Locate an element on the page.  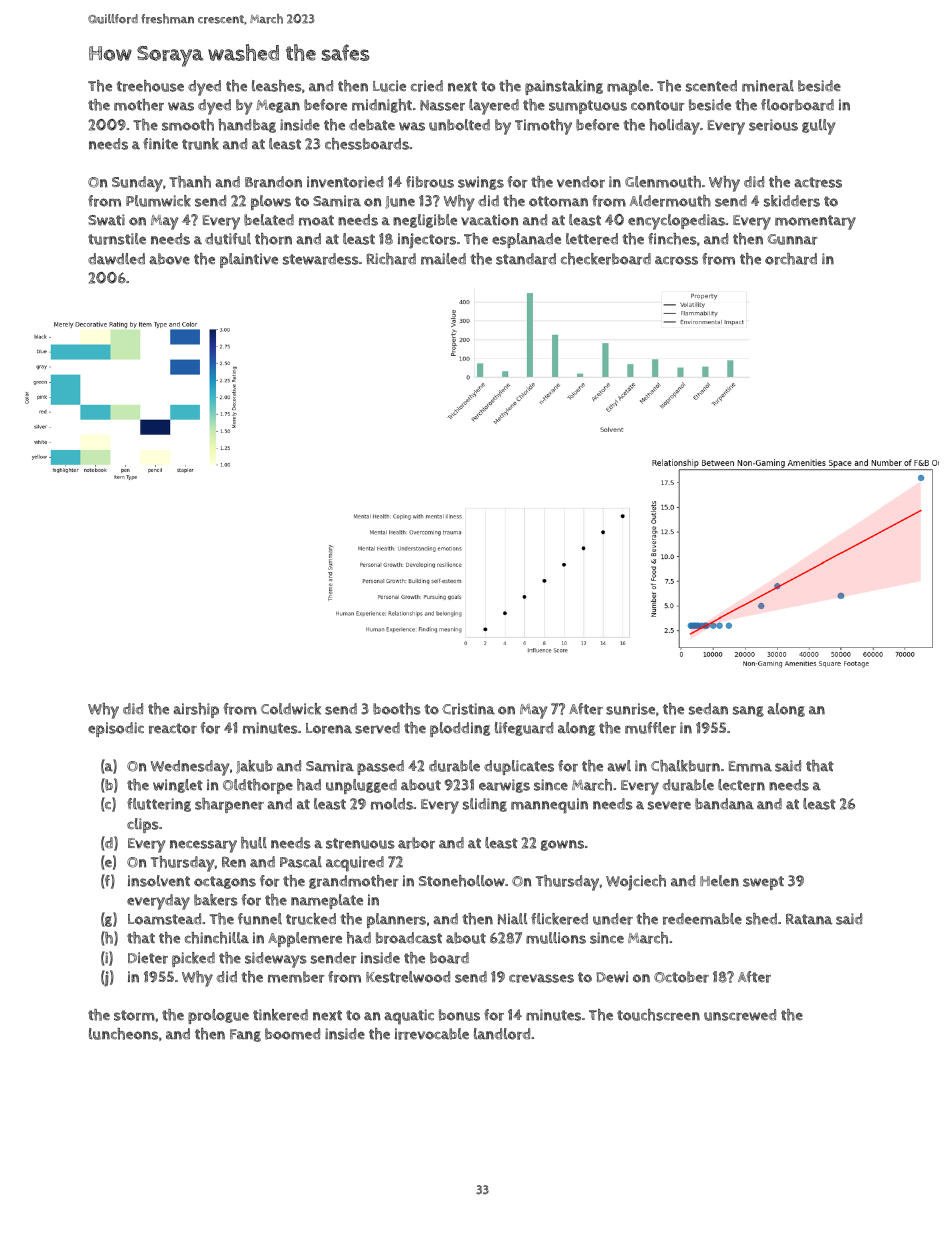
Kestrelwood is located at coordinates (408, 977).
